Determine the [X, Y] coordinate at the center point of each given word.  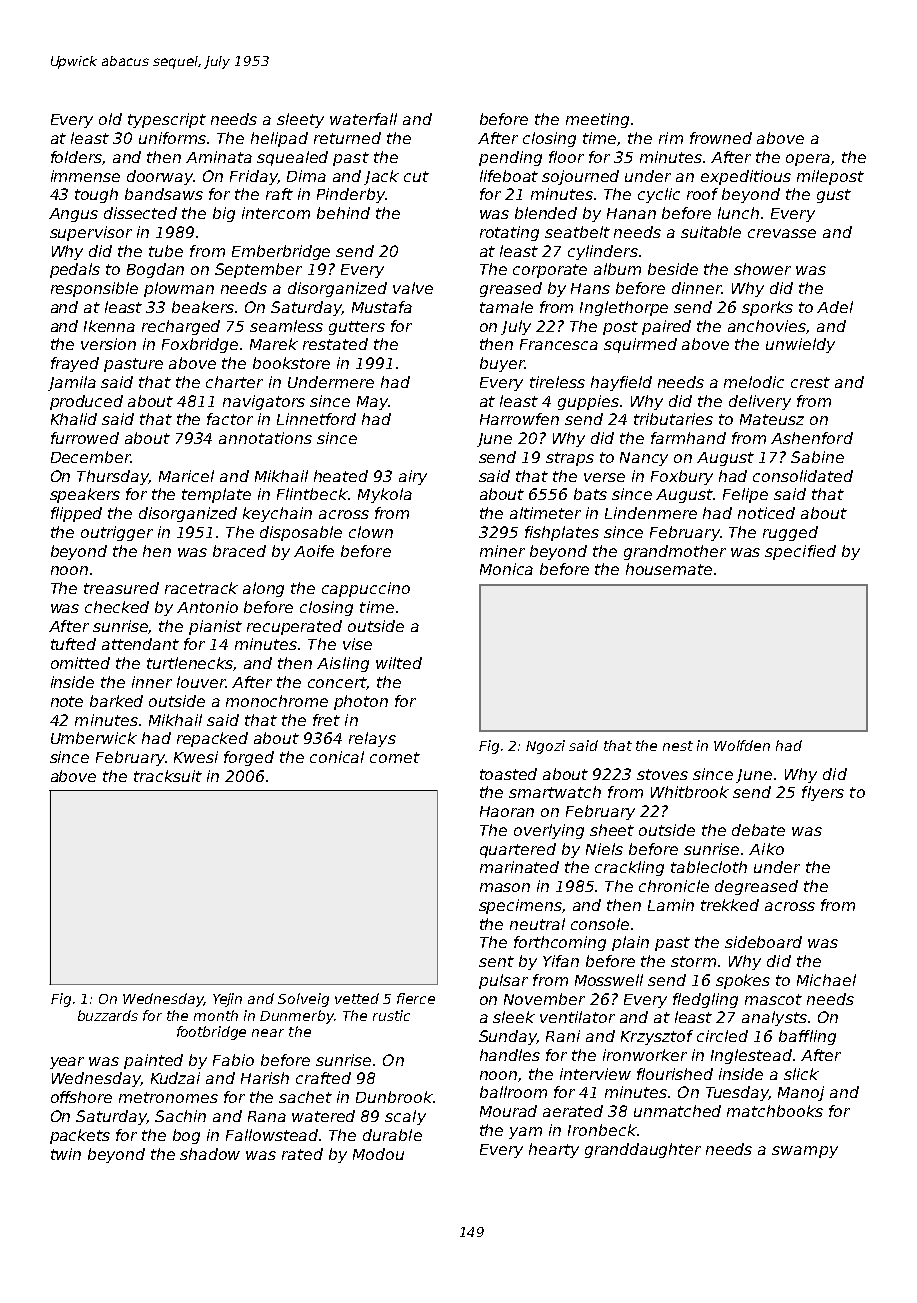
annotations [265, 438]
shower [762, 269]
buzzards [108, 1015]
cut [416, 176]
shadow [210, 1154]
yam [525, 1133]
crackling [629, 868]
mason [505, 887]
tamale [506, 307]
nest [678, 746]
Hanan [631, 213]
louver [201, 682]
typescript [167, 120]
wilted [399, 663]
